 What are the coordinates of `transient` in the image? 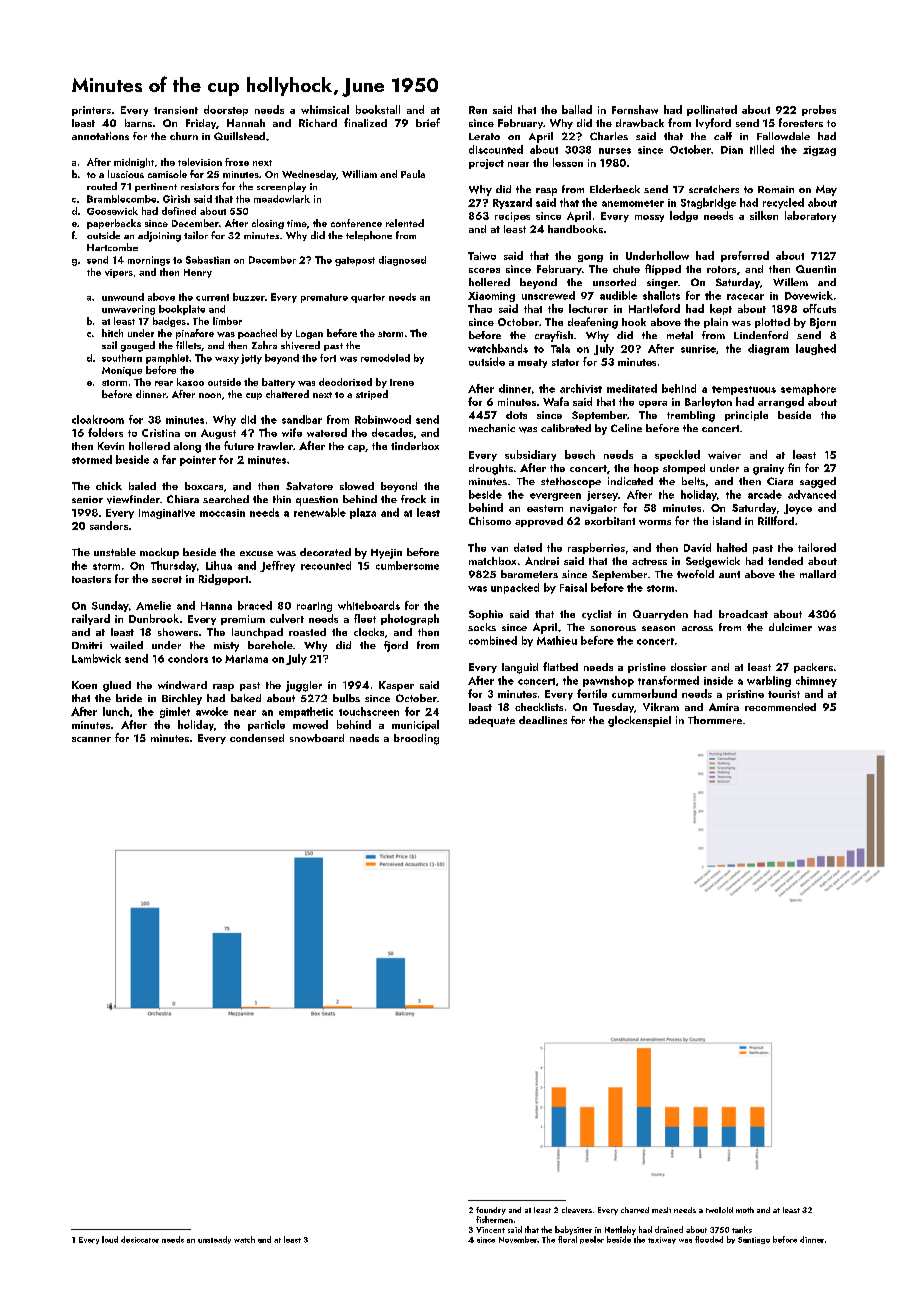 It's located at (176, 110).
